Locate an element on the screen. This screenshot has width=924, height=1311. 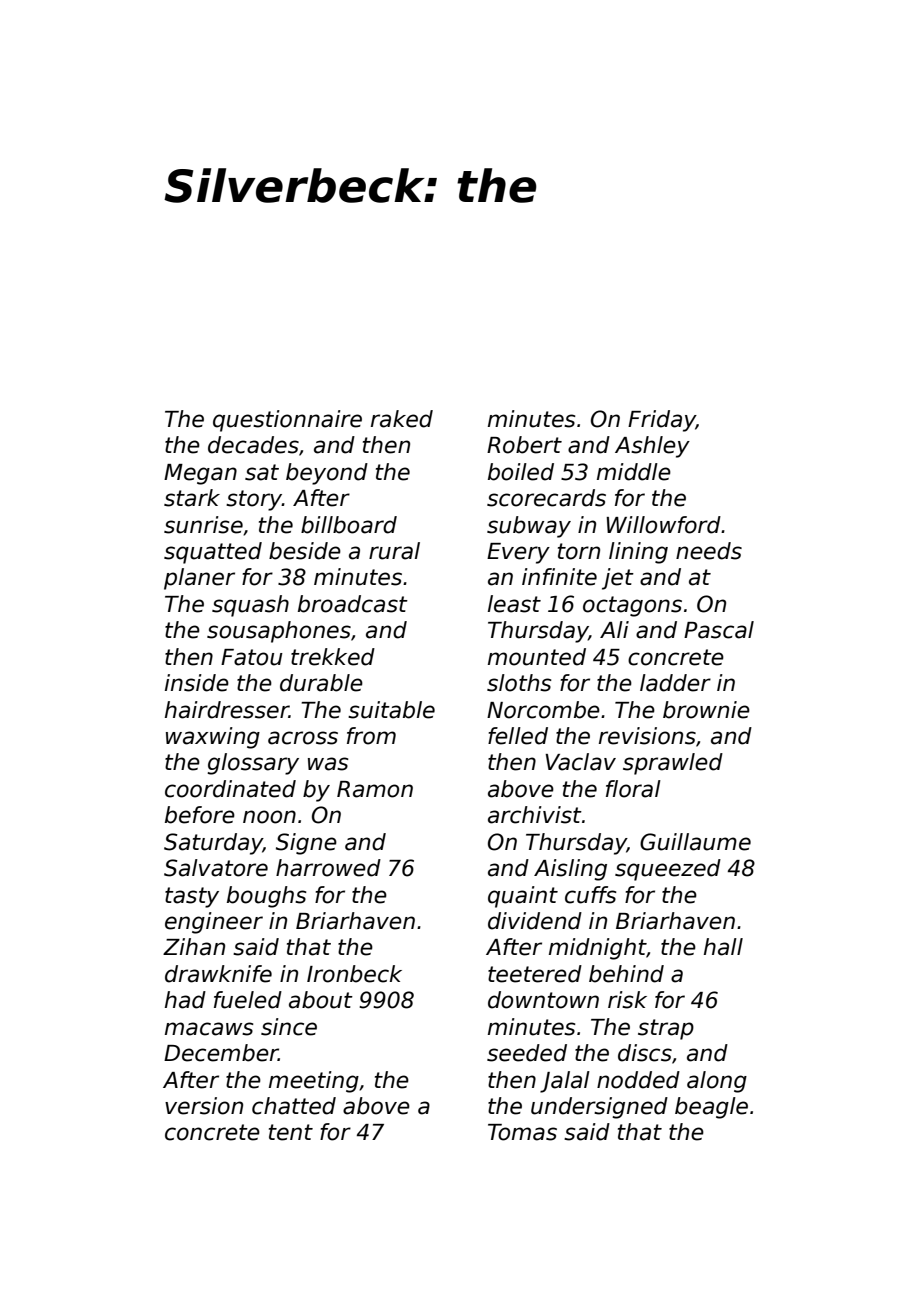
sprawled is located at coordinates (673, 764).
